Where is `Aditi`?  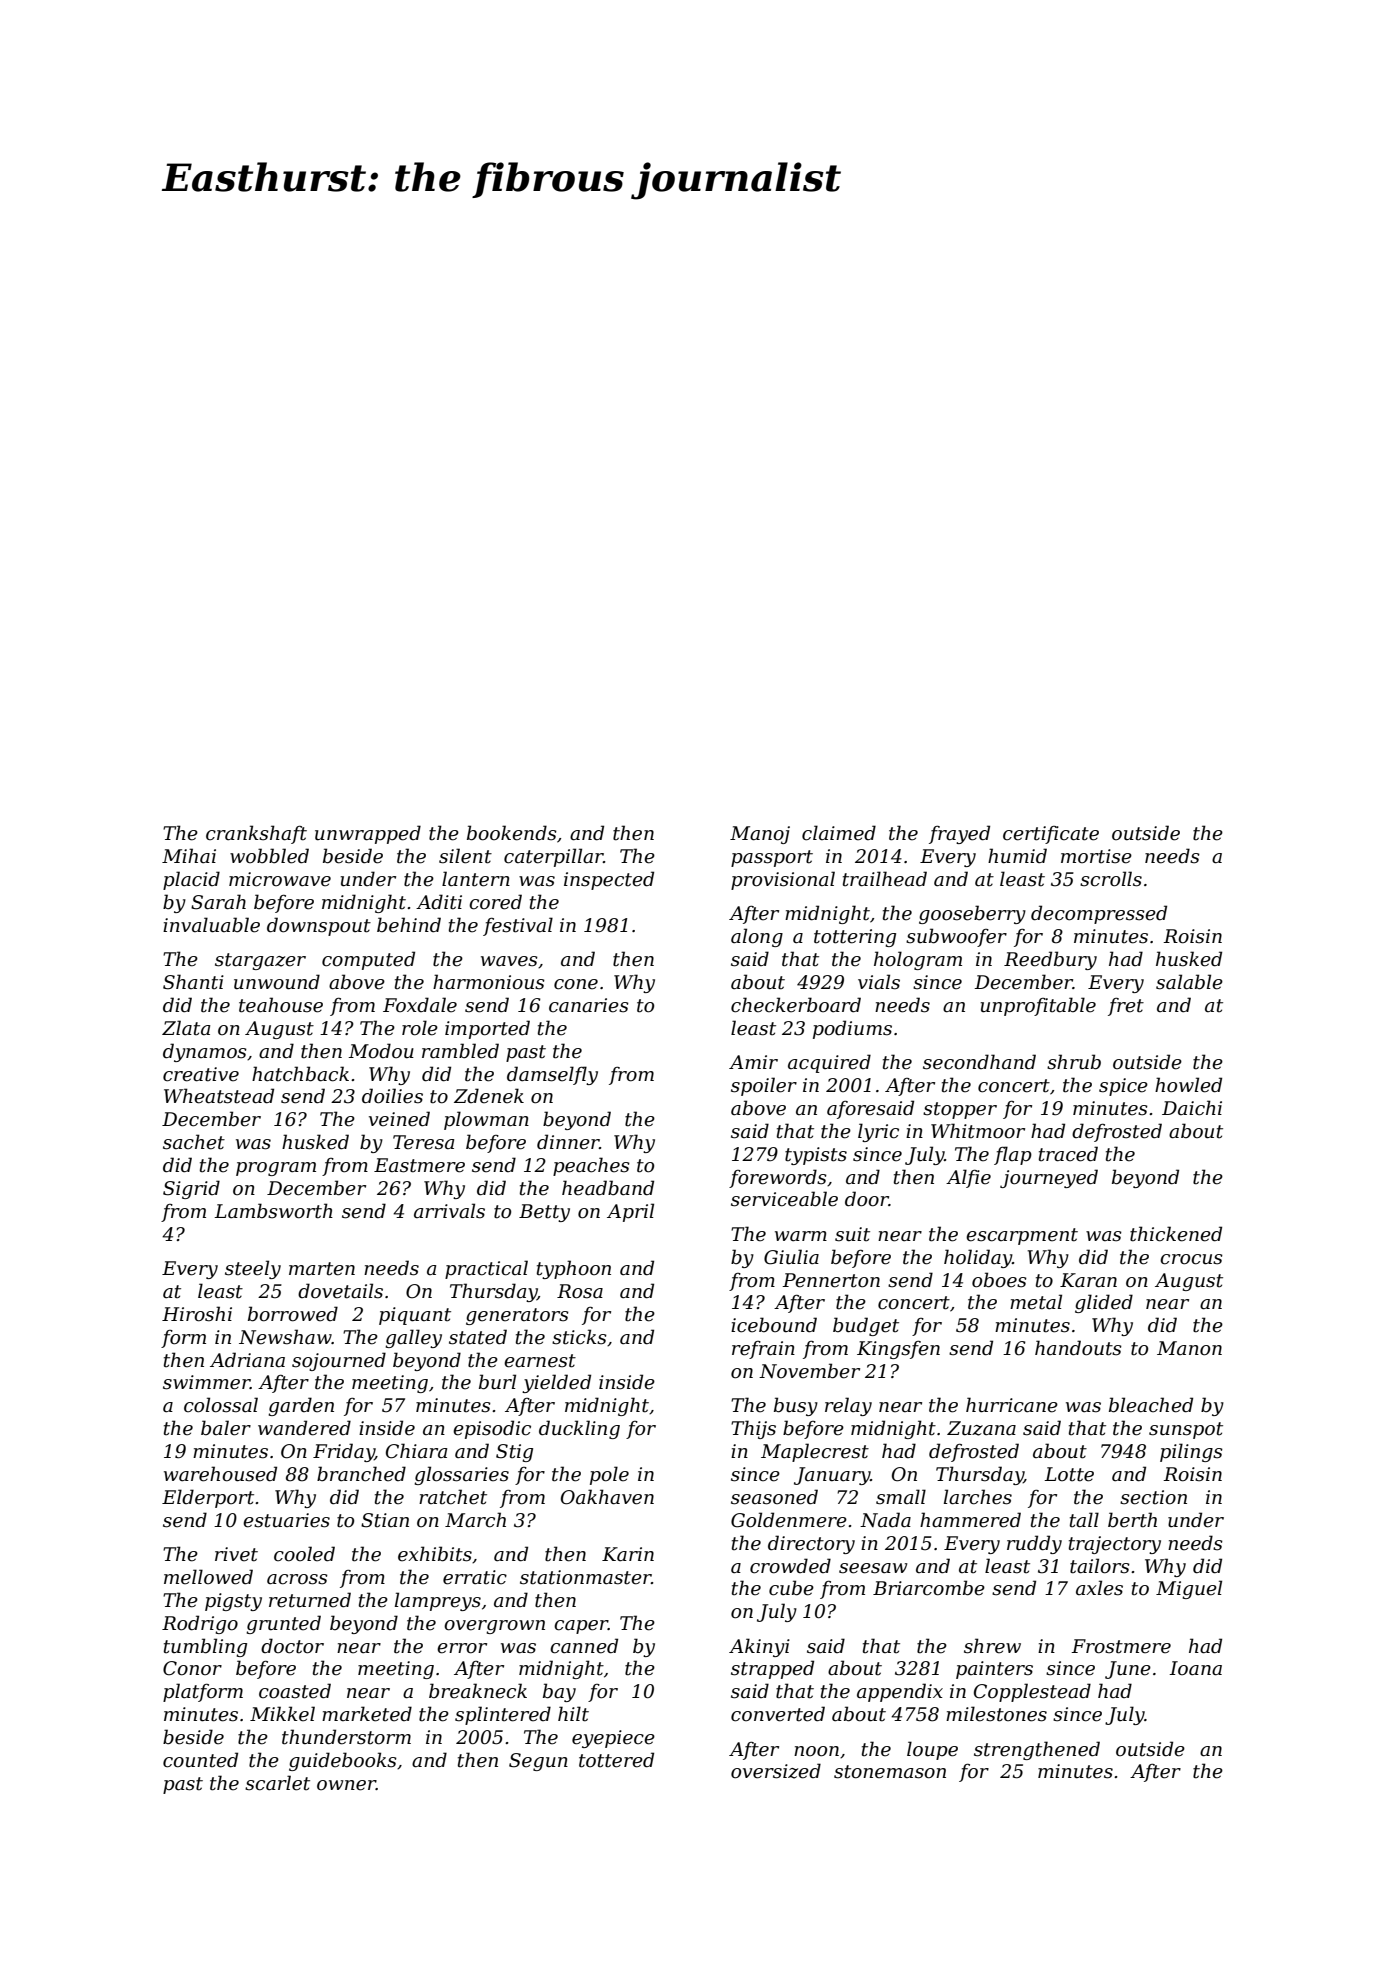 Aditi is located at coordinates (439, 902).
